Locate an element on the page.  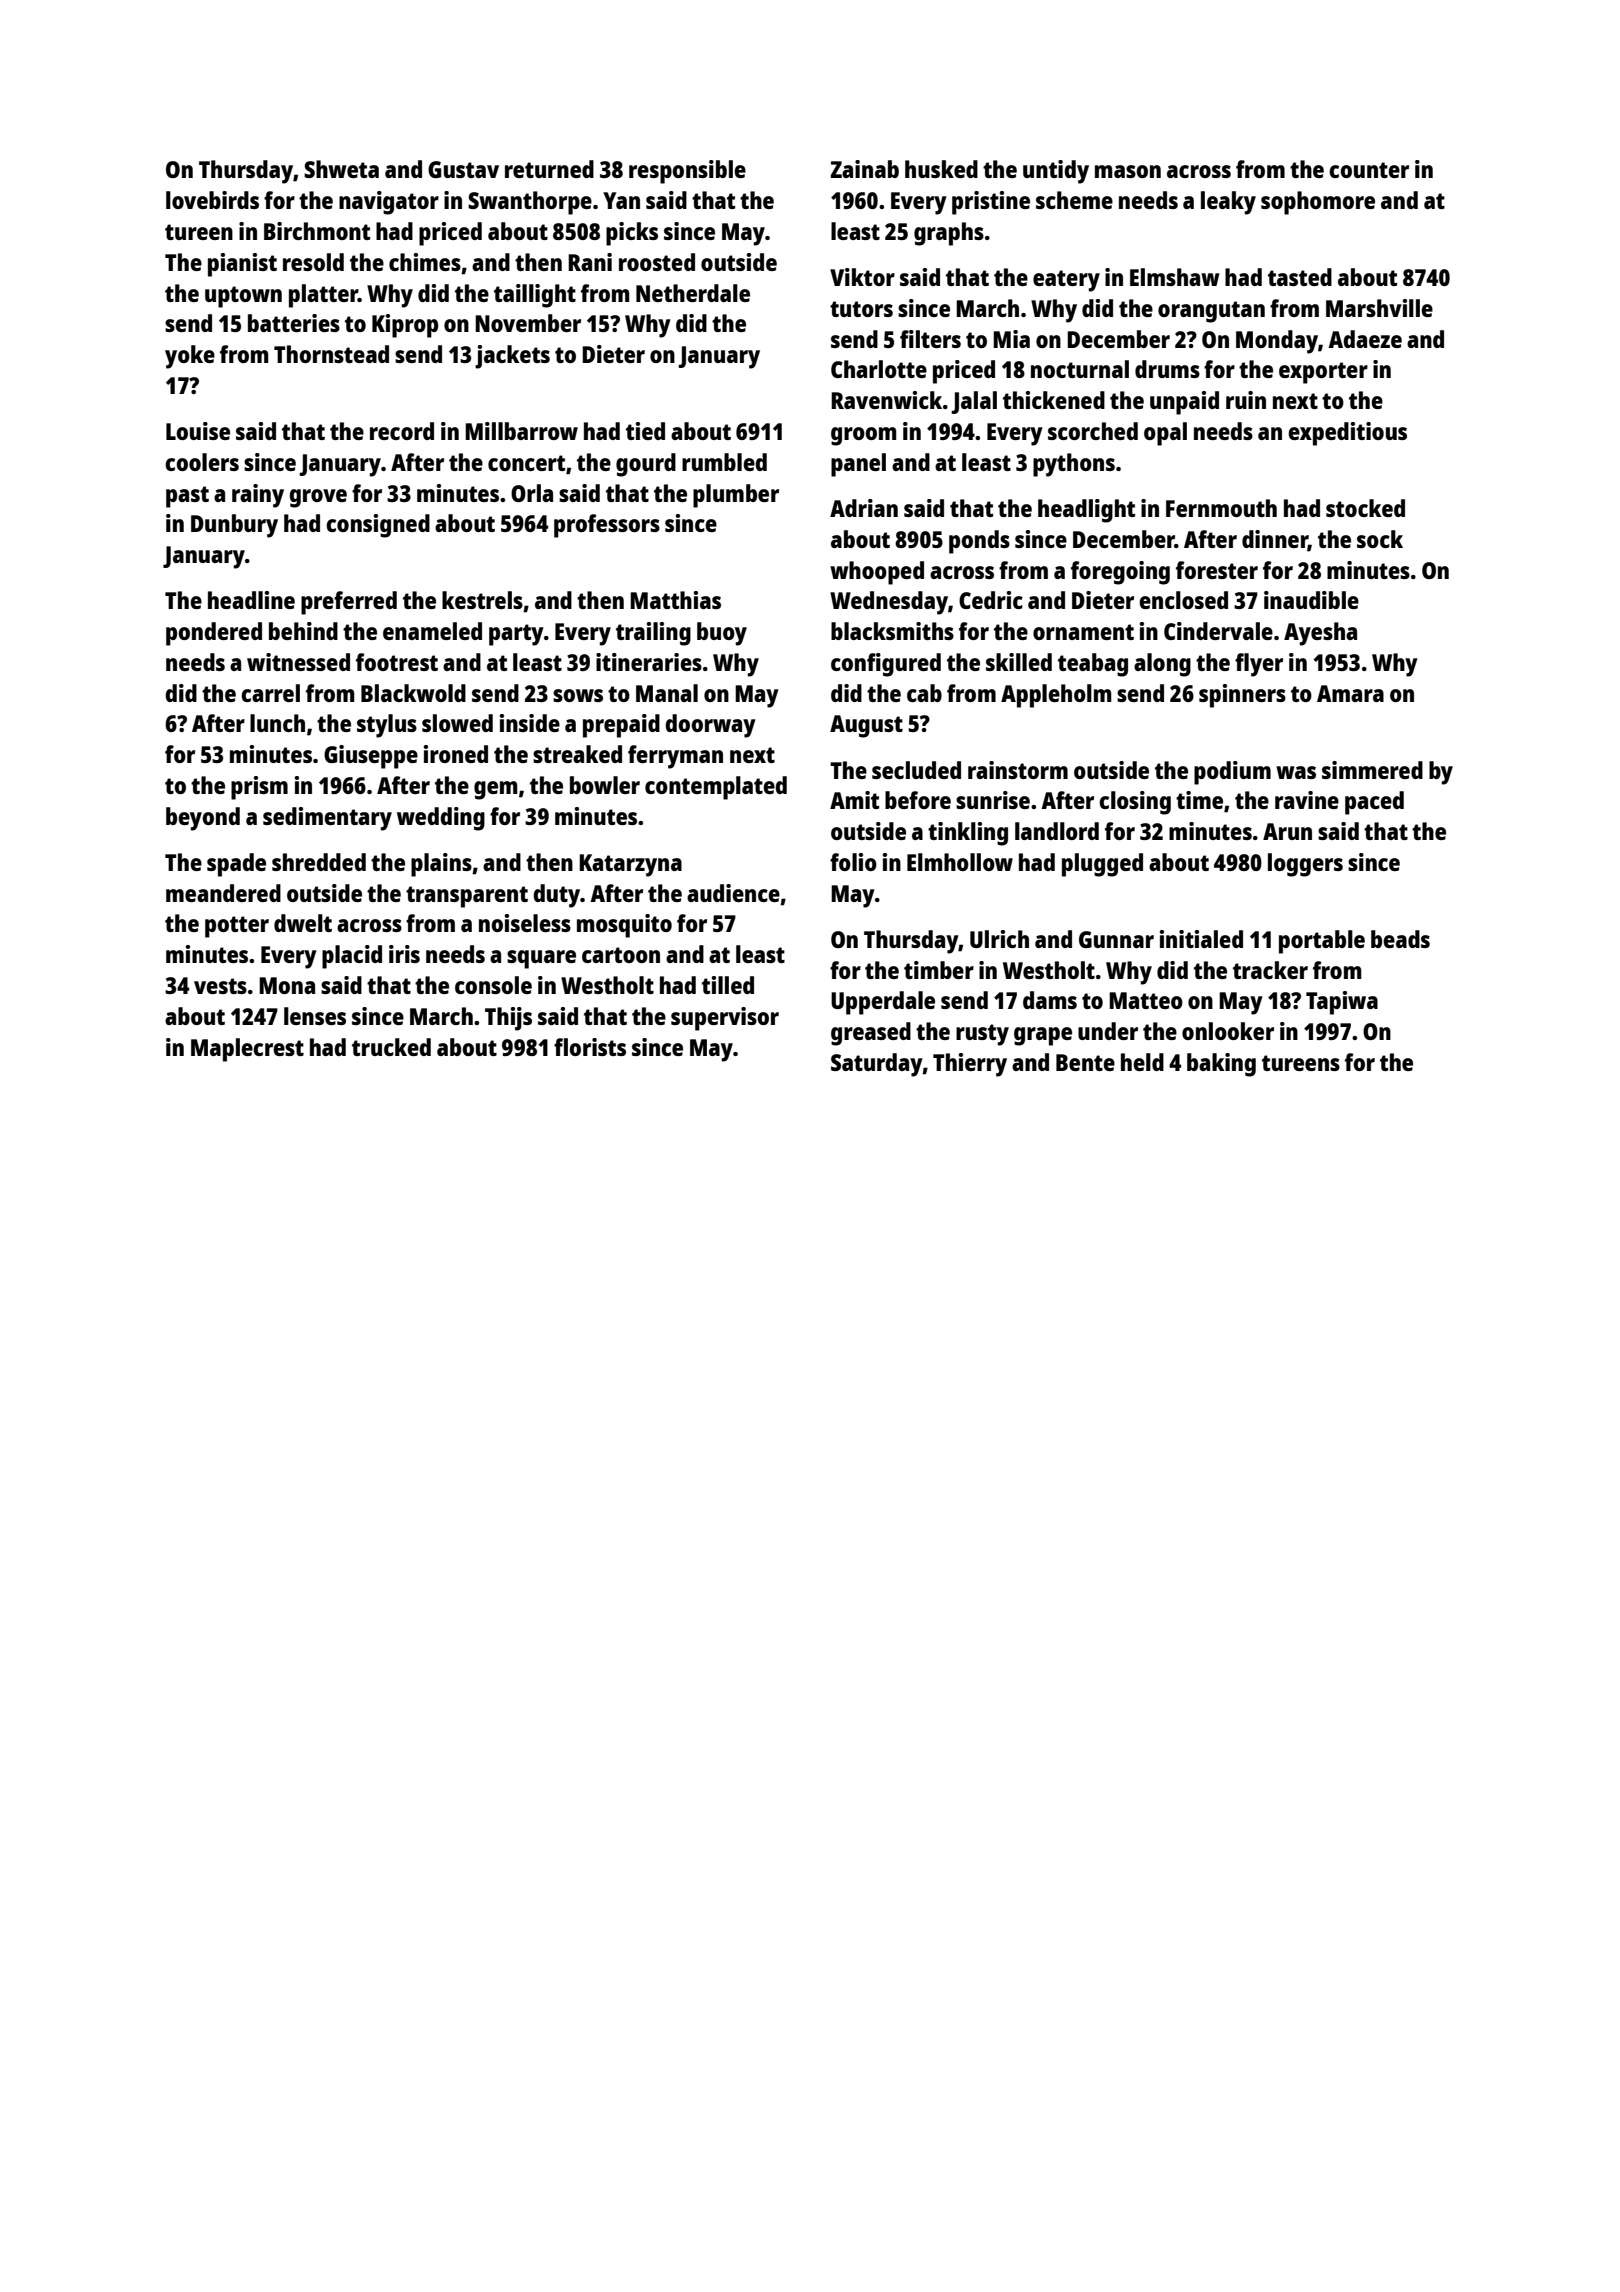
Shweta is located at coordinates (341, 169).
